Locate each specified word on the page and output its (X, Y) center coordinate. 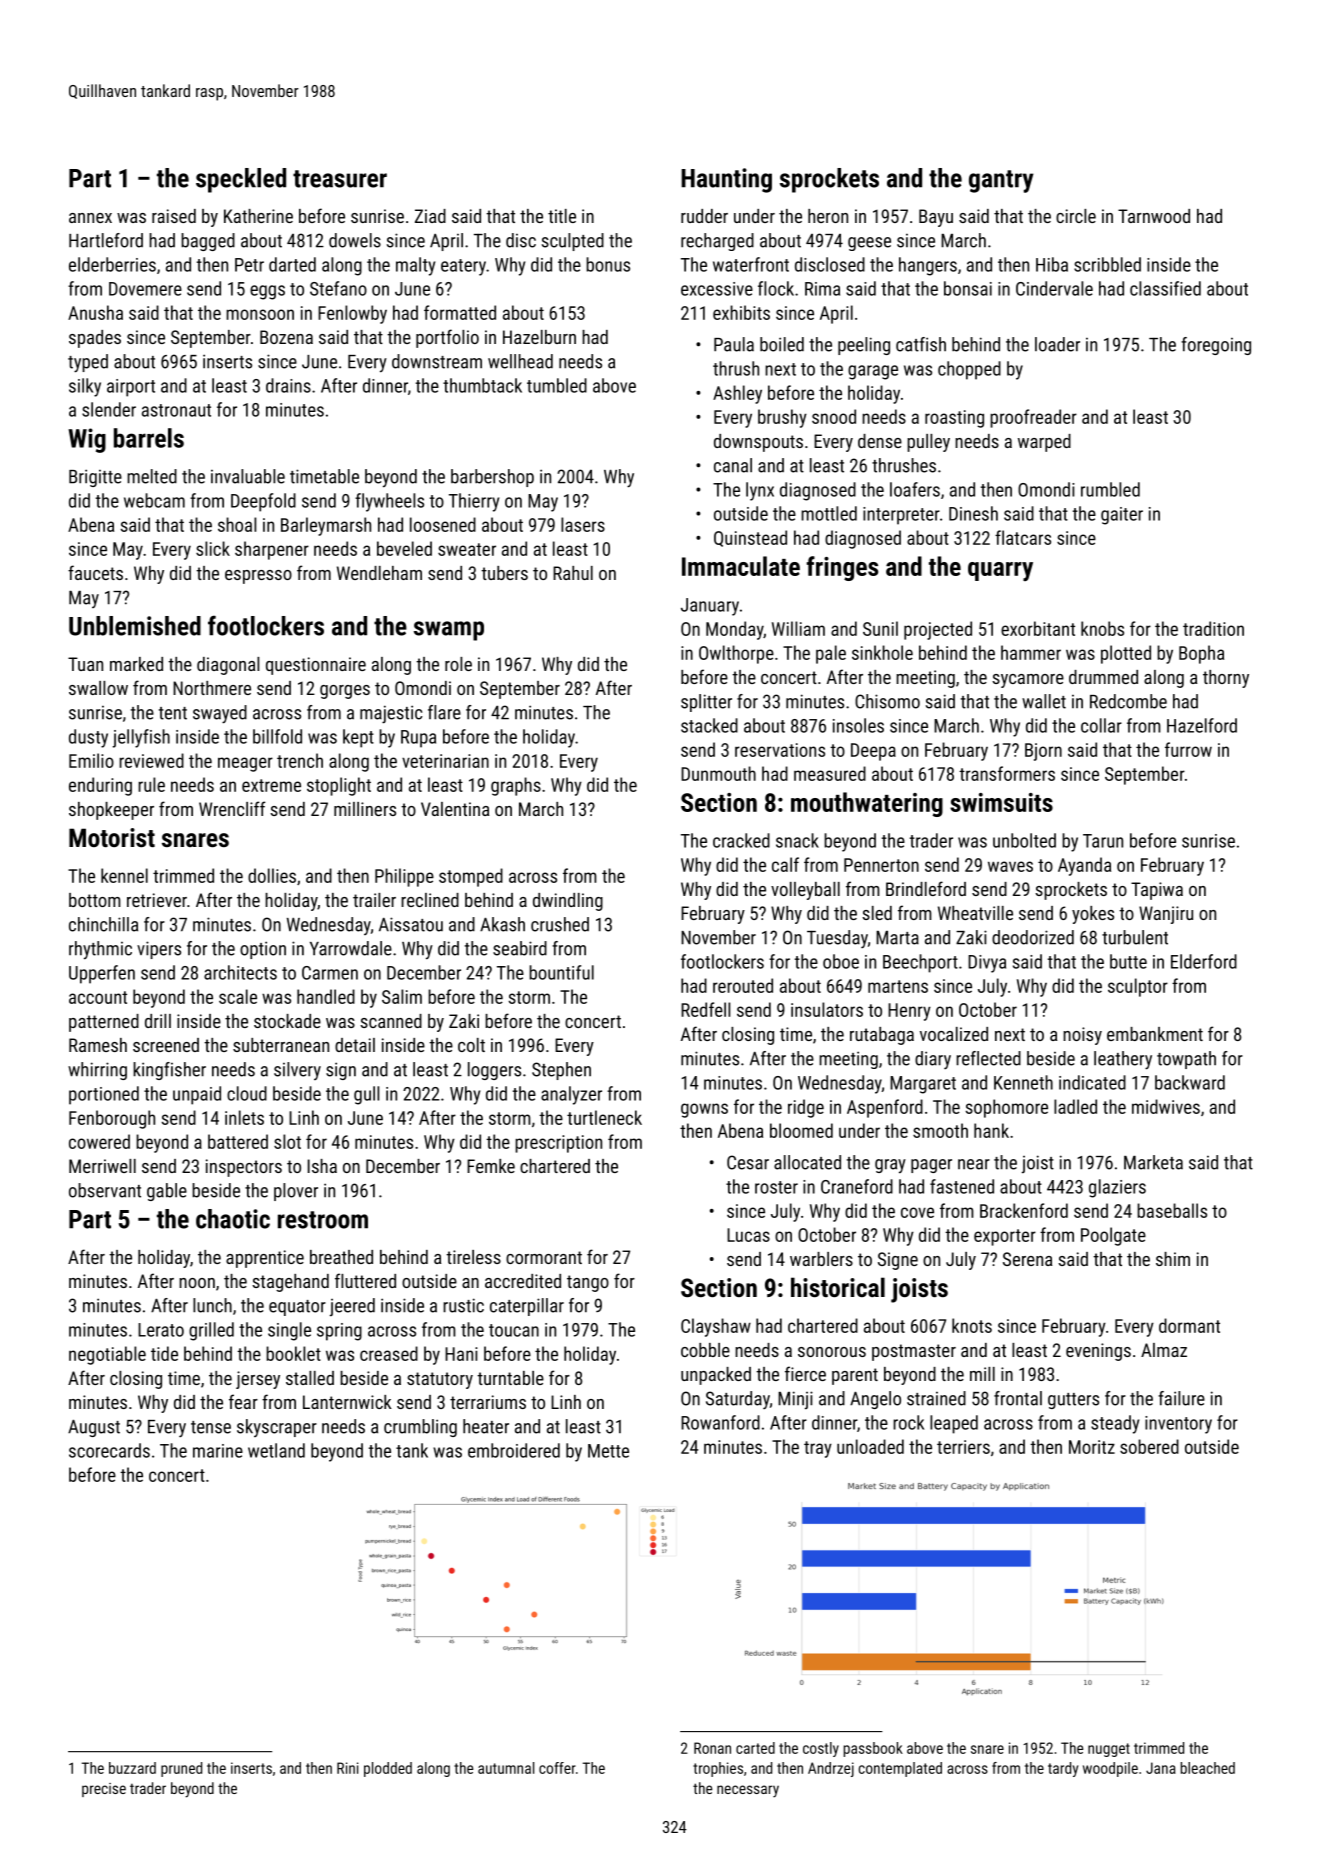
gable (167, 1192)
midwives (1166, 1106)
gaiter (1122, 516)
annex (90, 218)
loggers (494, 1071)
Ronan (712, 1748)
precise (104, 1790)
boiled (782, 344)
